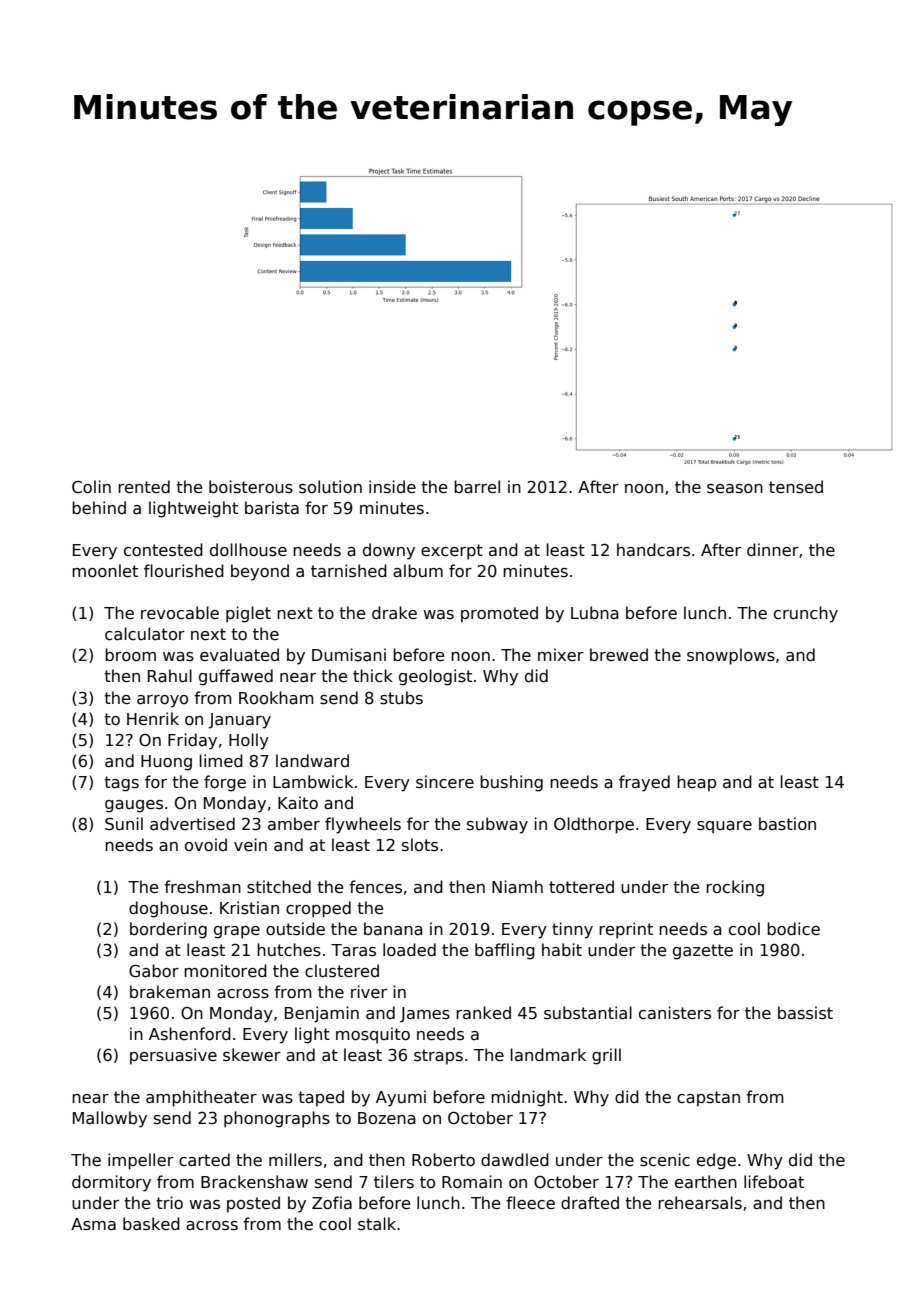 The width and height of the document is (924, 1308). Describe the element at coordinates (527, 1098) in the document. I see `midnight` at that location.
